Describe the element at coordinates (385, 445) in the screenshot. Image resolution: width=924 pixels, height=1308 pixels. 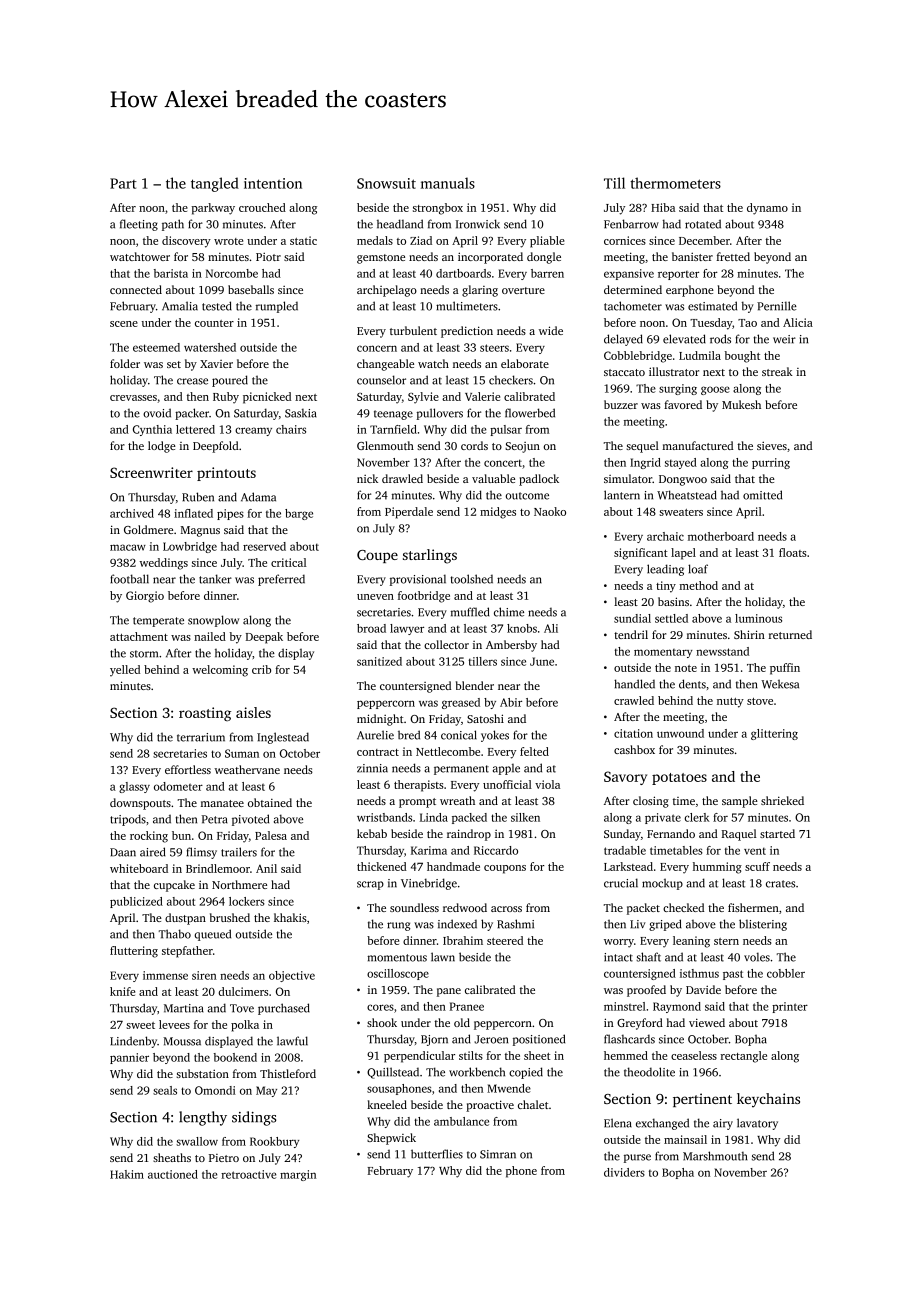
I see `Glenmouth` at that location.
